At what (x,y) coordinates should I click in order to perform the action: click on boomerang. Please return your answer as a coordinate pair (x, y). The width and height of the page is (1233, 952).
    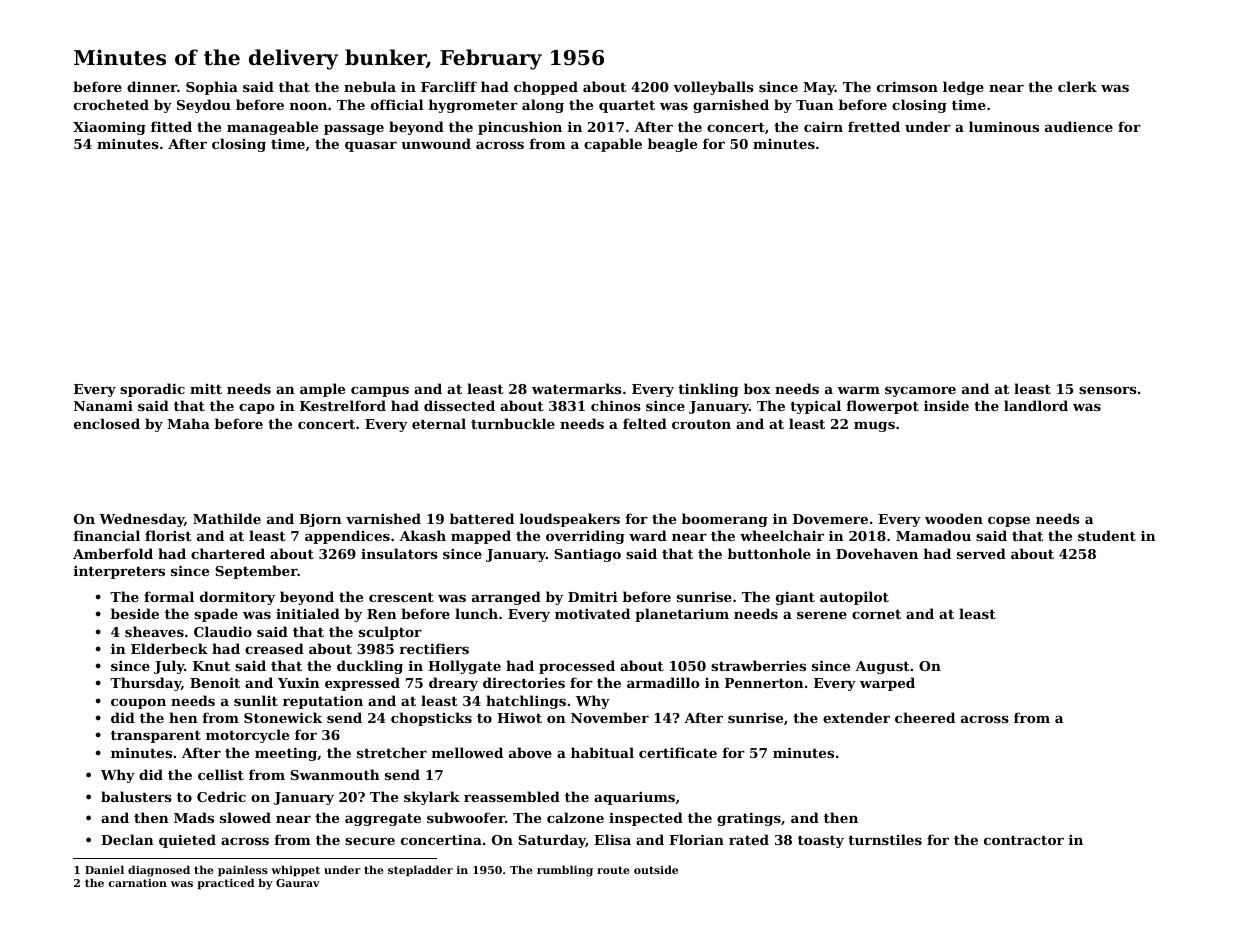
    Looking at the image, I should click on (725, 520).
